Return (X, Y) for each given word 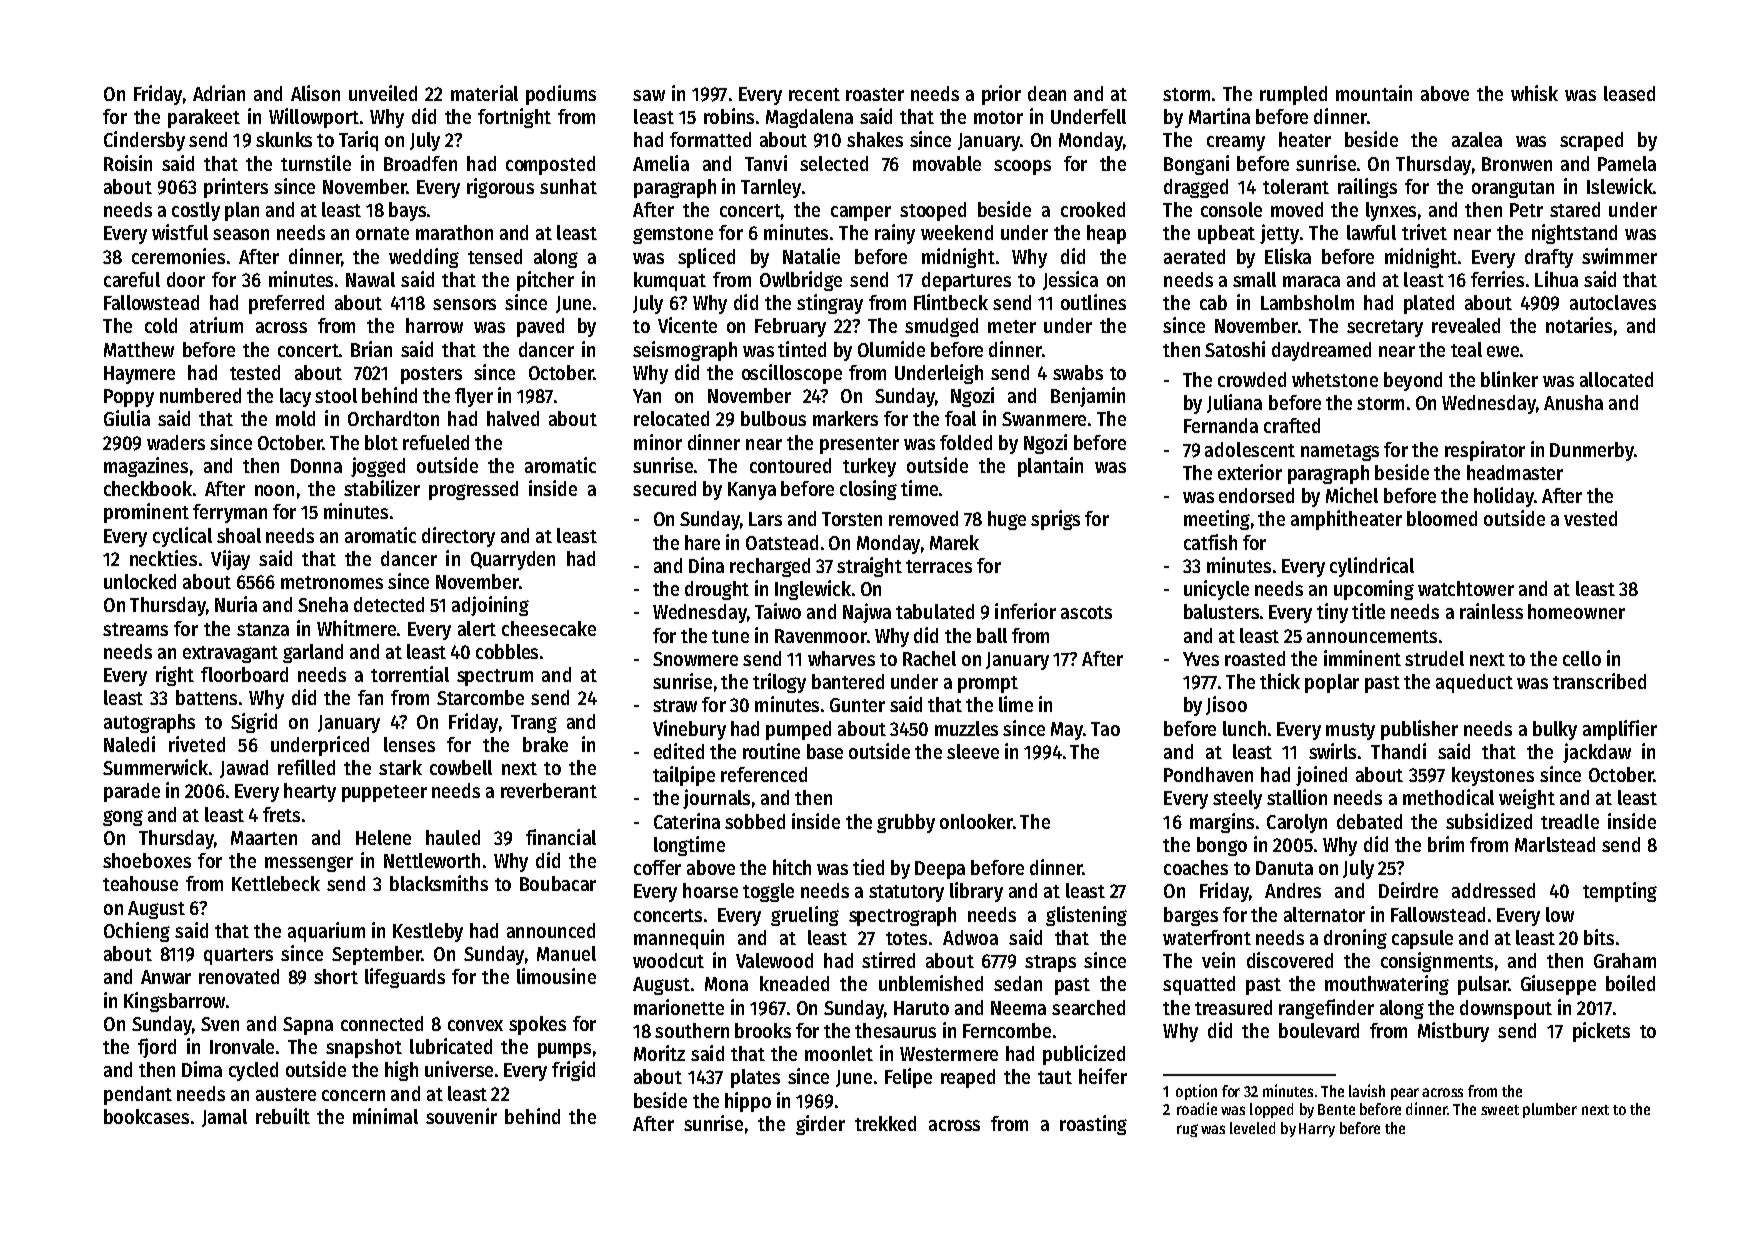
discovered (1290, 960)
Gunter (857, 705)
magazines (146, 467)
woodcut (668, 960)
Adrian (219, 93)
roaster (875, 94)
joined (1321, 776)
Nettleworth (432, 860)
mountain (1374, 93)
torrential (410, 674)
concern (353, 1095)
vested (1590, 518)
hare (702, 542)
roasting (1093, 1125)
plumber (1550, 1110)
